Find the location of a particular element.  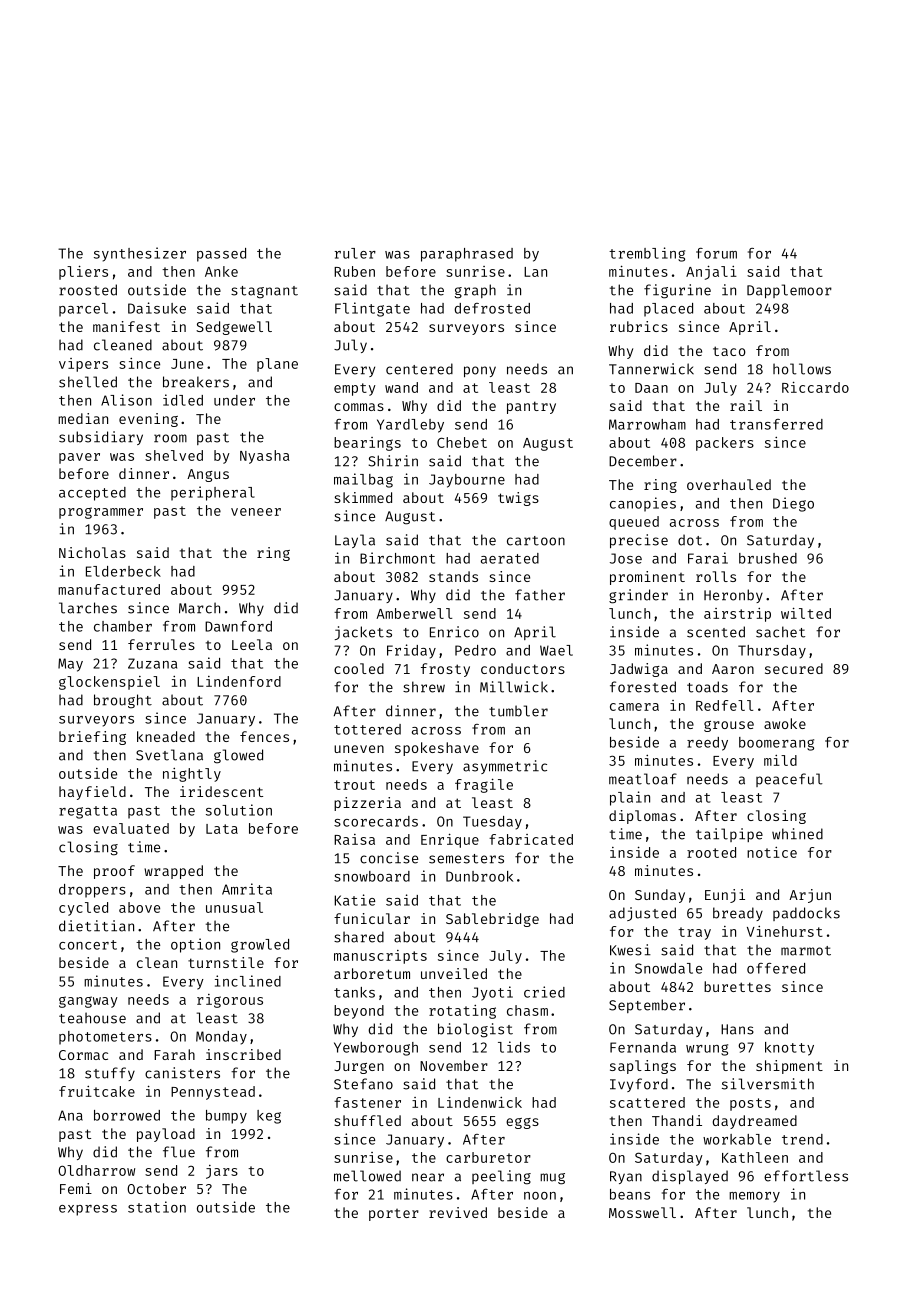

trend is located at coordinates (802, 1139).
